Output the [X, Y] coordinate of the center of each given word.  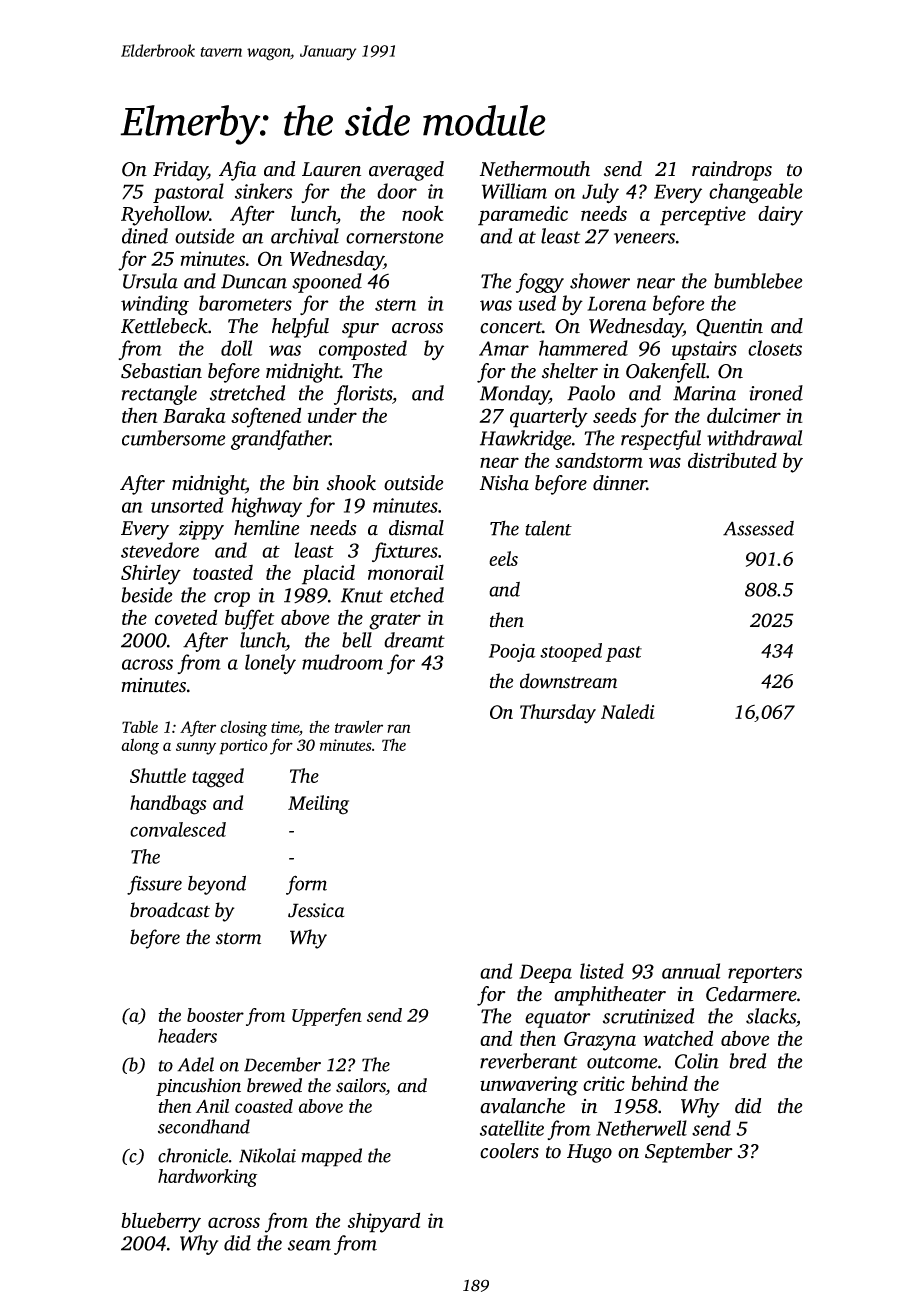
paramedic [523, 215]
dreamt [414, 640]
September [689, 1153]
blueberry [161, 1222]
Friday [180, 171]
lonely [270, 664]
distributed [732, 460]
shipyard [384, 1222]
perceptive [703, 216]
